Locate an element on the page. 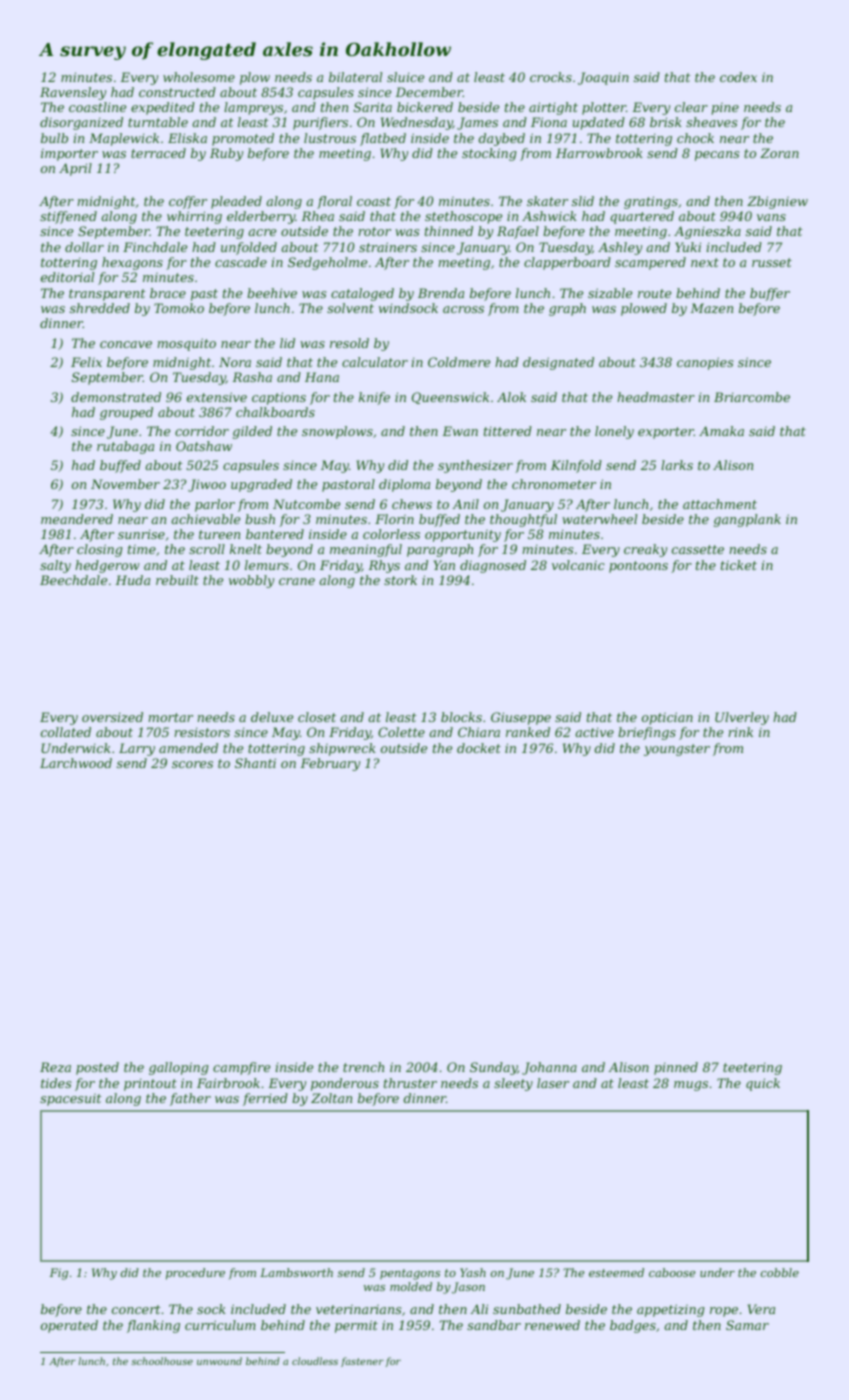 This document has width=849, height=1400. campfire is located at coordinates (241, 1068).
